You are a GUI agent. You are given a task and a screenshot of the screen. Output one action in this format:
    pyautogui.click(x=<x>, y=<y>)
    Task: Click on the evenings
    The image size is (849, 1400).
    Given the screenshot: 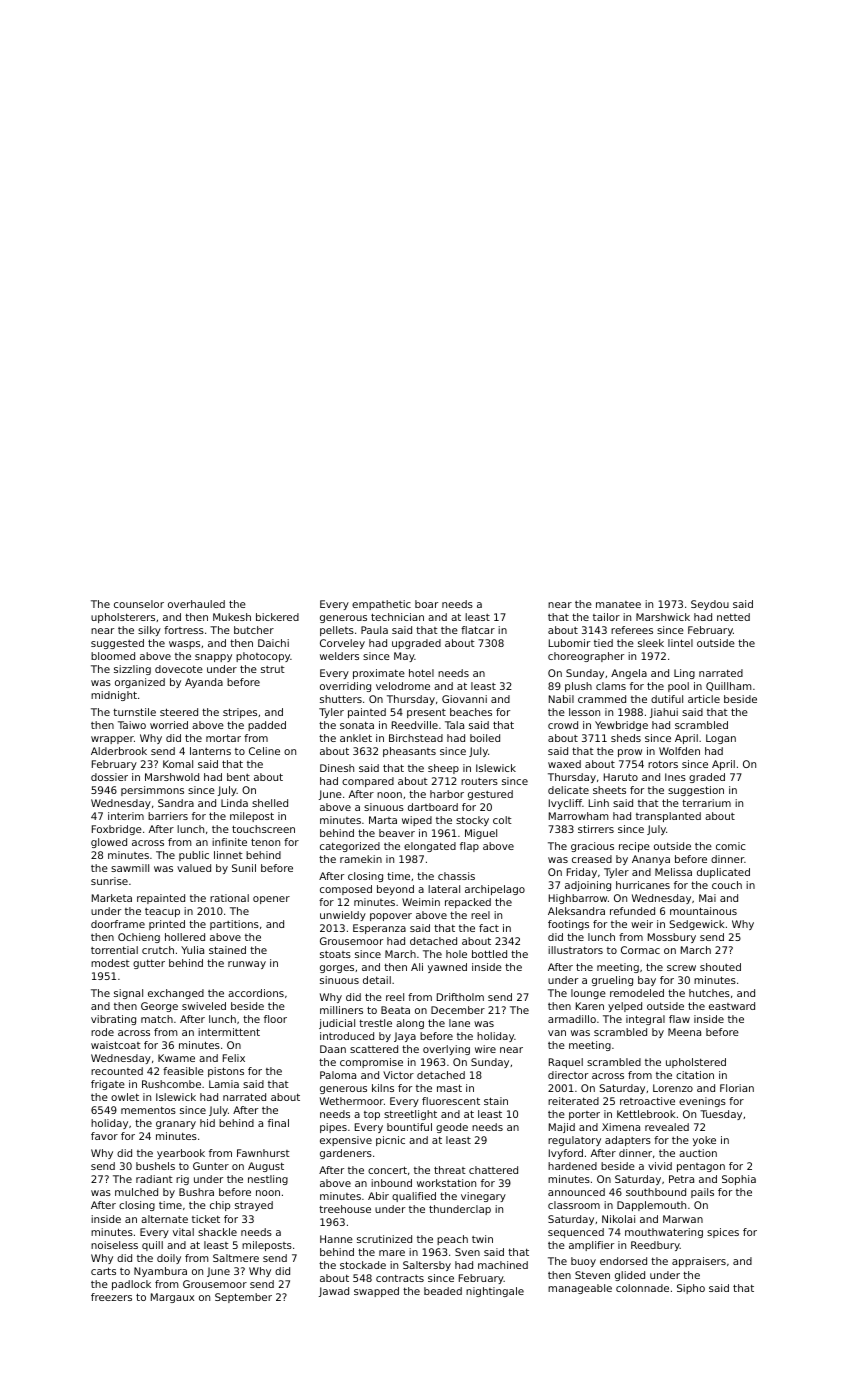 What is the action you would take?
    pyautogui.click(x=702, y=1102)
